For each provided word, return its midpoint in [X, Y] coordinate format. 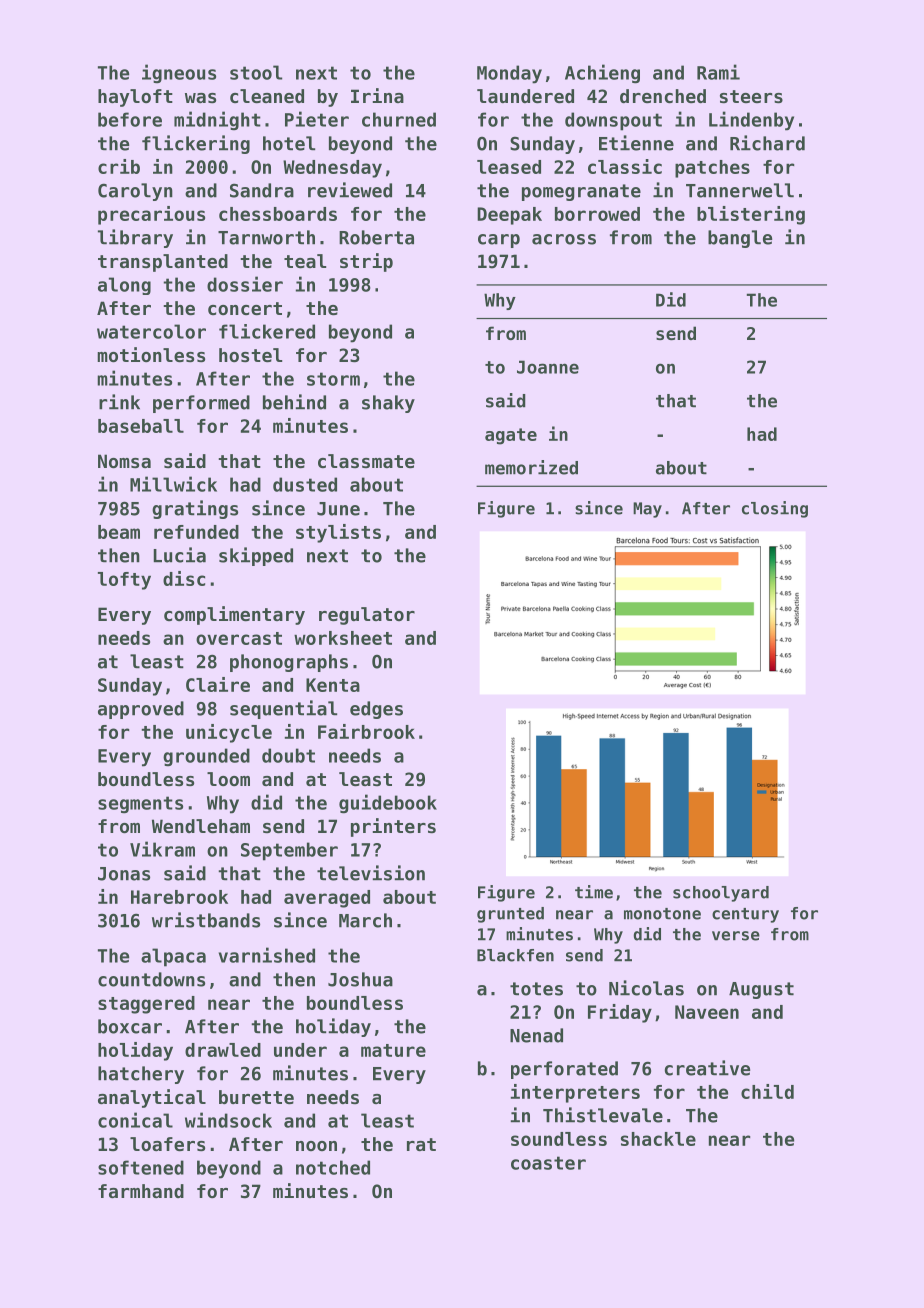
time [594, 892]
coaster [548, 1163]
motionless [151, 355]
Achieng [602, 74]
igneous [179, 74]
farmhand [141, 1191]
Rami [718, 72]
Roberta [376, 237]
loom [228, 779]
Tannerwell [740, 190]
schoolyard [721, 894]
